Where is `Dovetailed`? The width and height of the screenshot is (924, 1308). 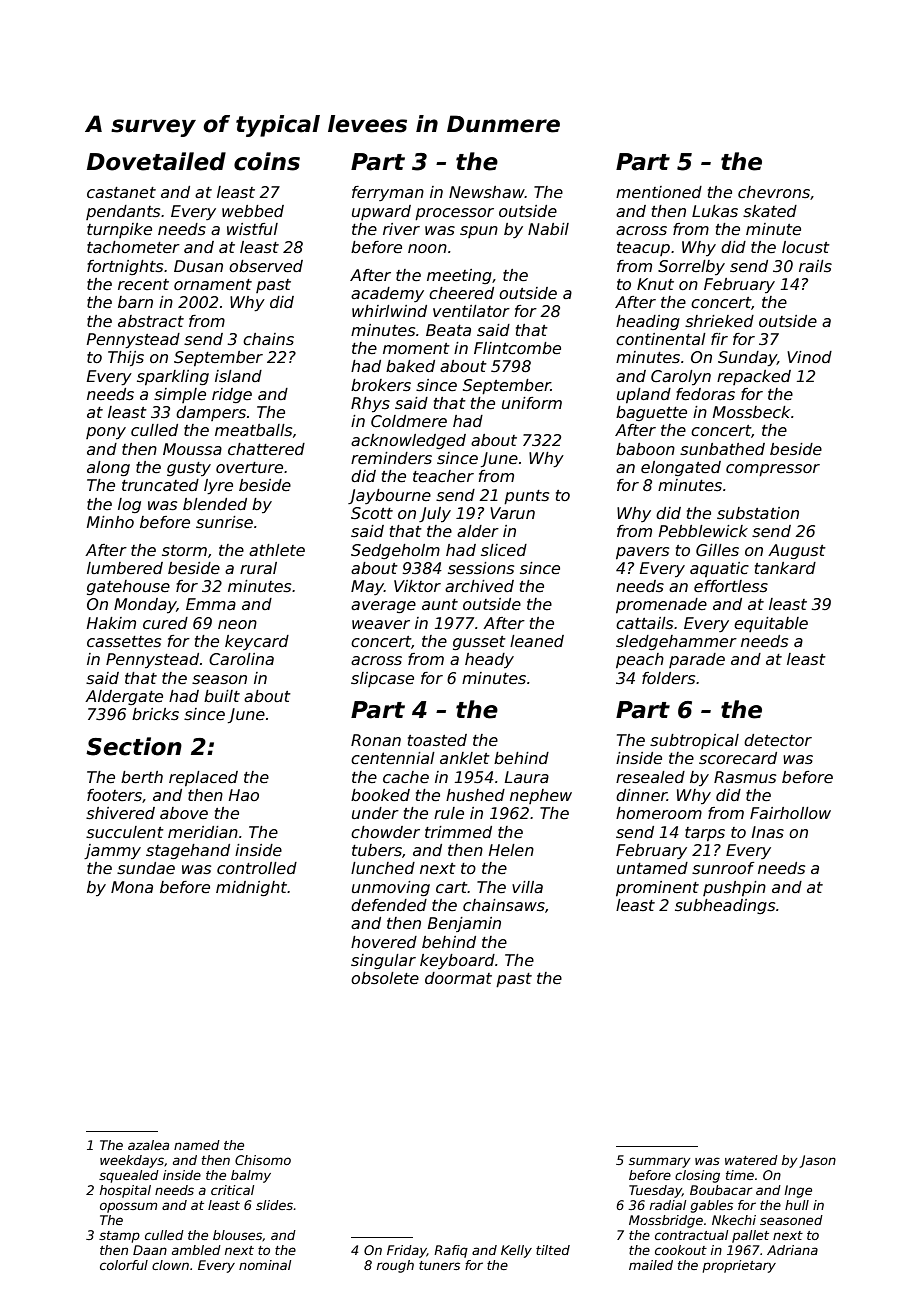 Dovetailed is located at coordinates (156, 161).
